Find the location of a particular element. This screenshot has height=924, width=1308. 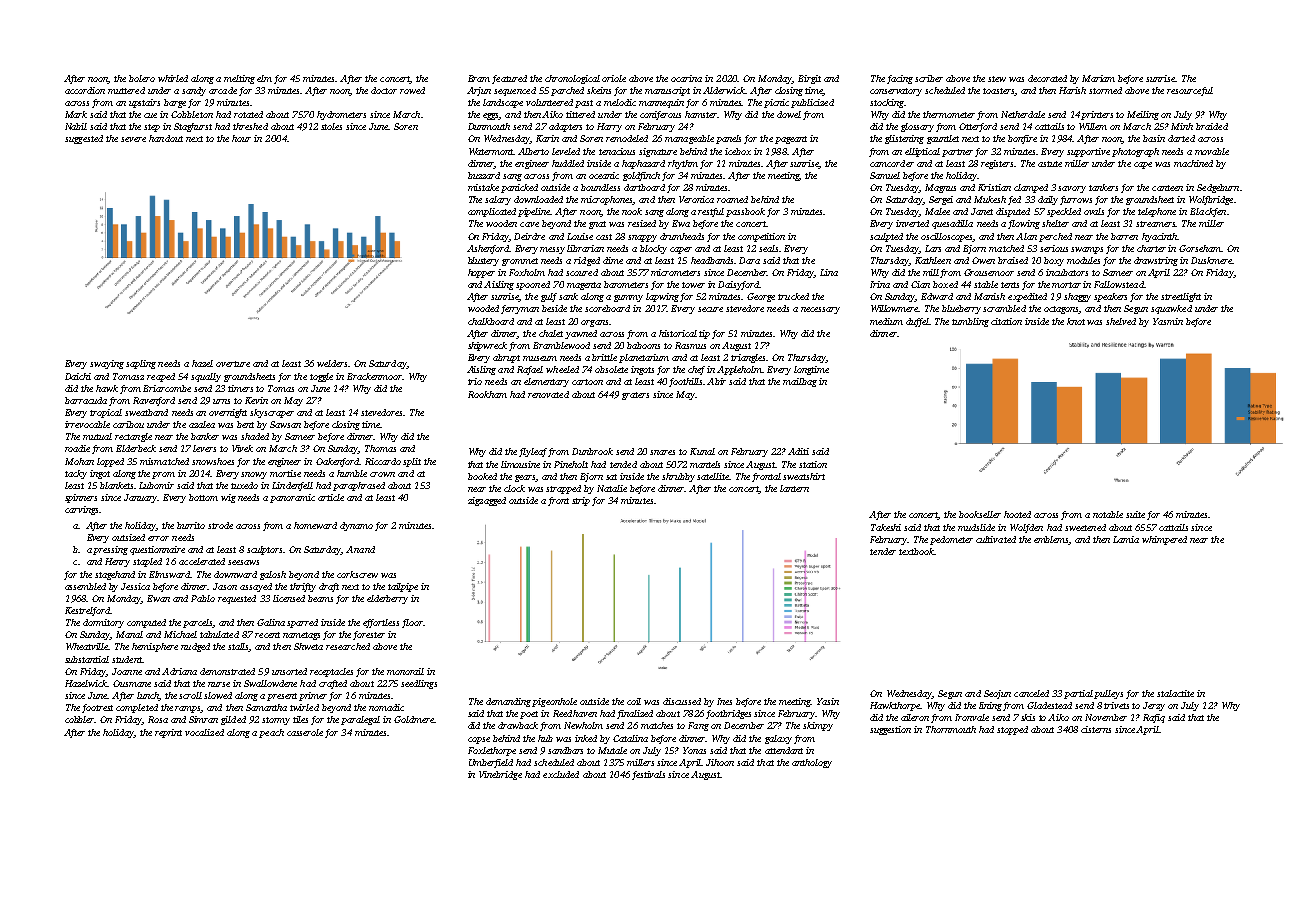

Thomas is located at coordinates (380, 448).
